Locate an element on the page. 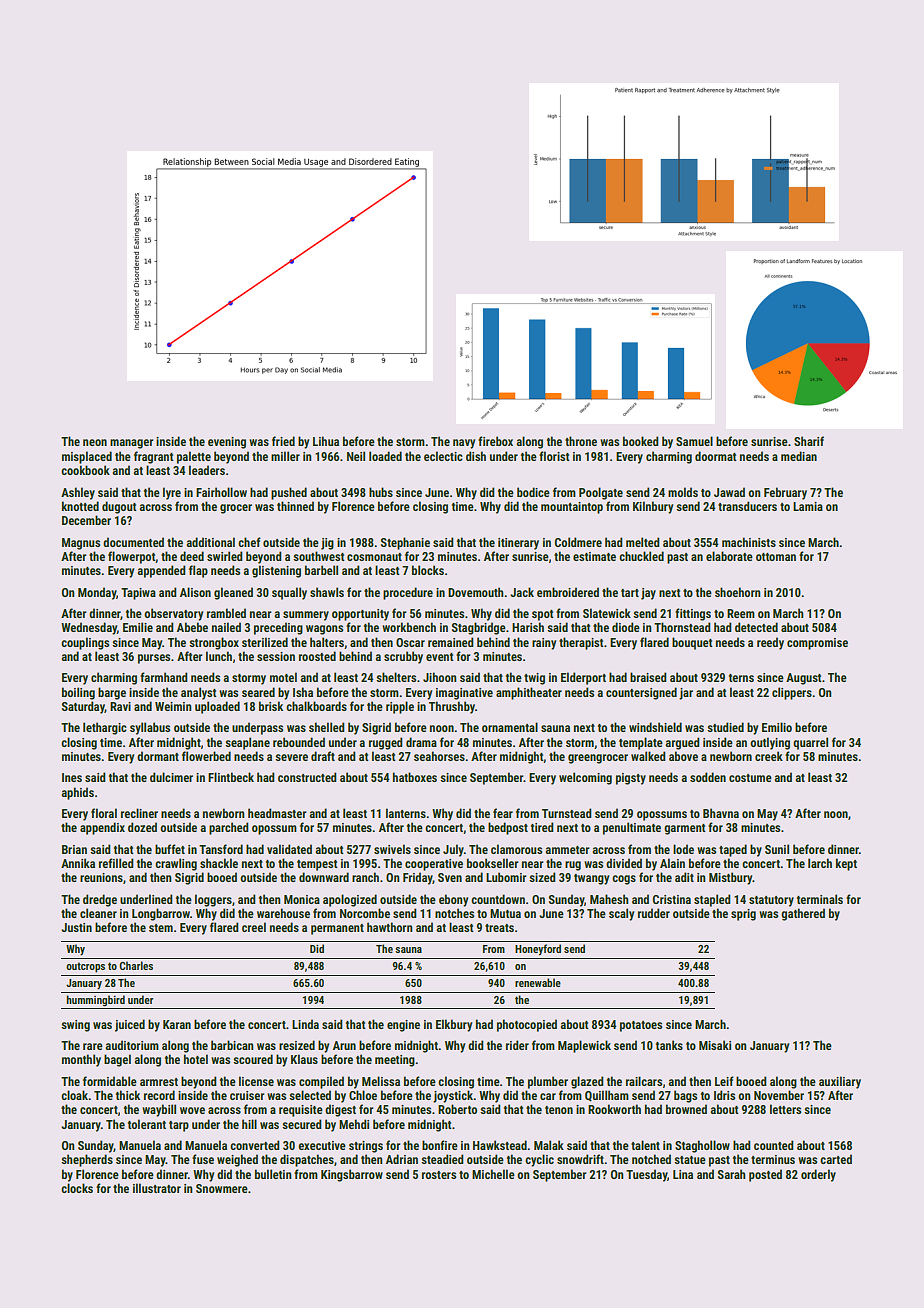 This page has width=924, height=1308. ottoman is located at coordinates (776, 557).
